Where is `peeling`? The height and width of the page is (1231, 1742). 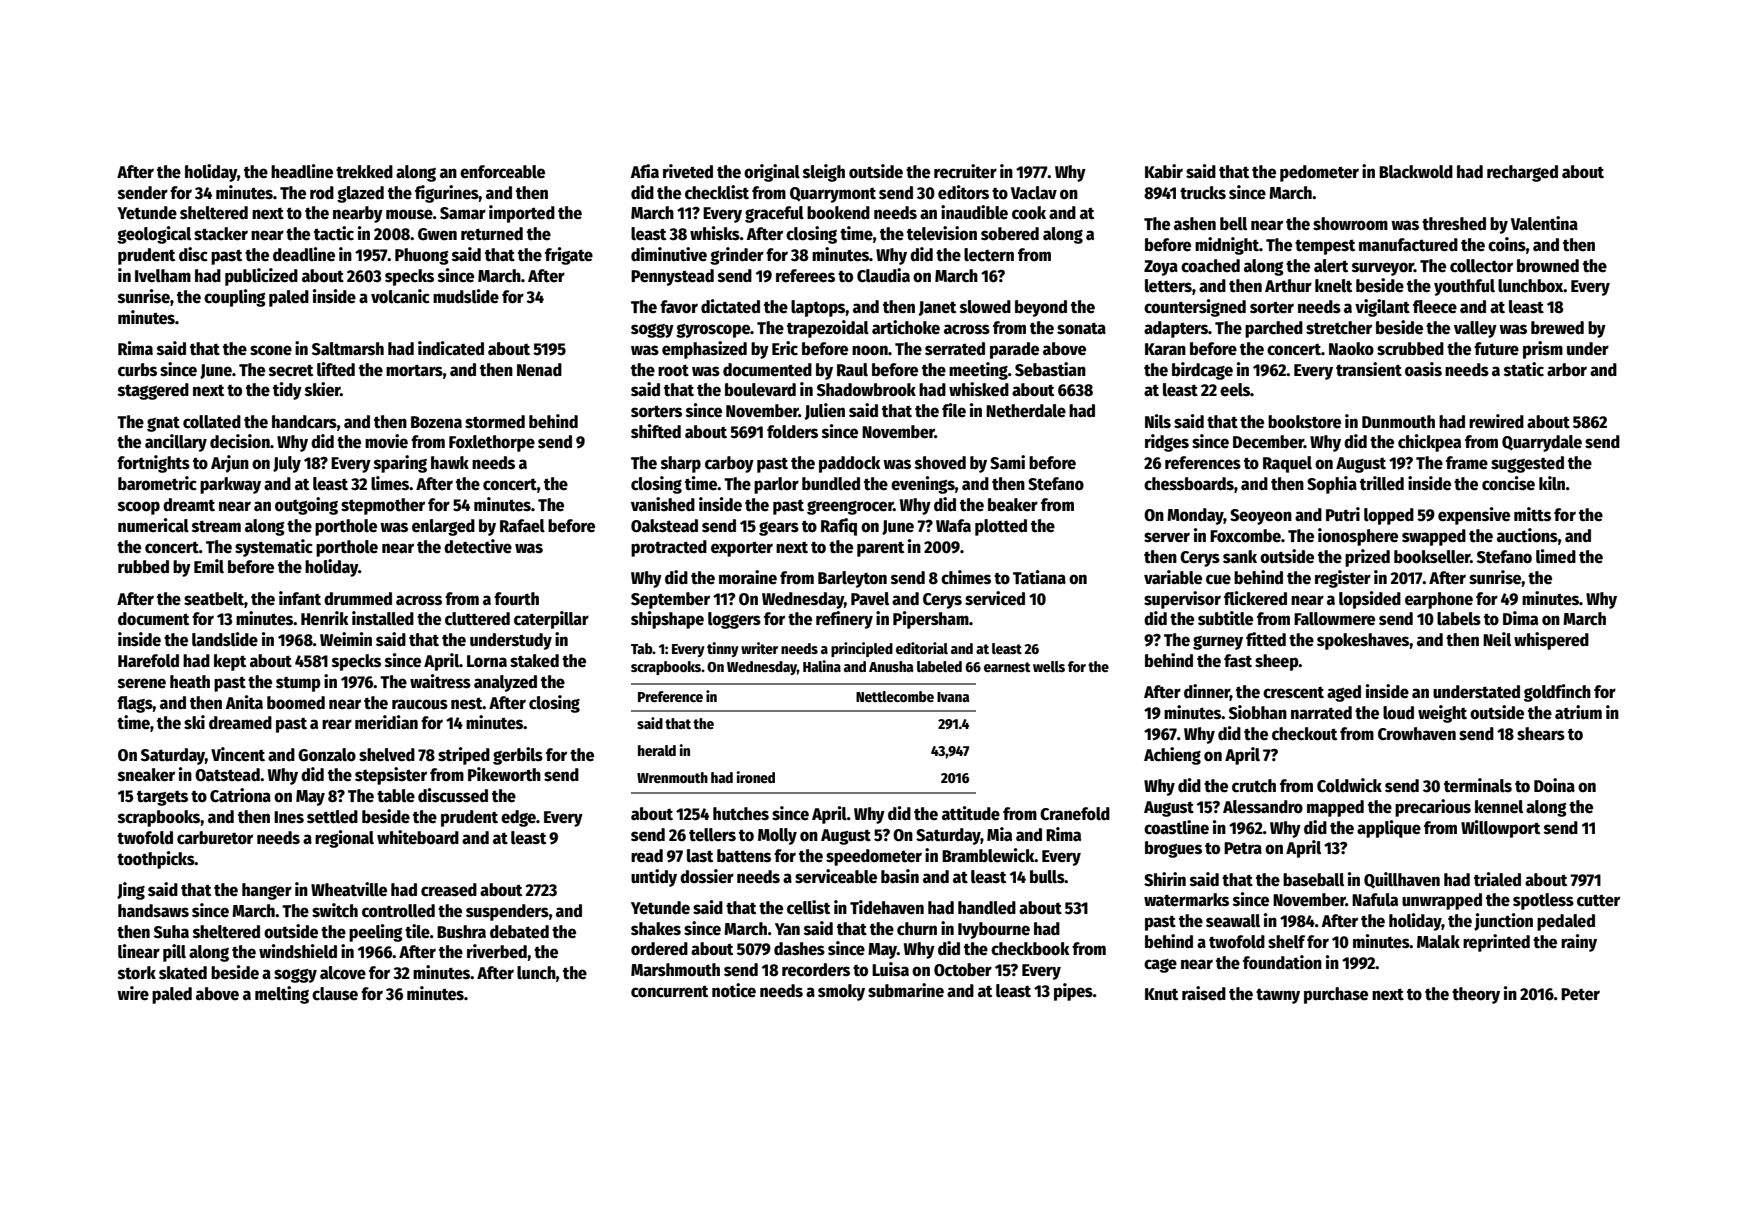 peeling is located at coordinates (376, 933).
